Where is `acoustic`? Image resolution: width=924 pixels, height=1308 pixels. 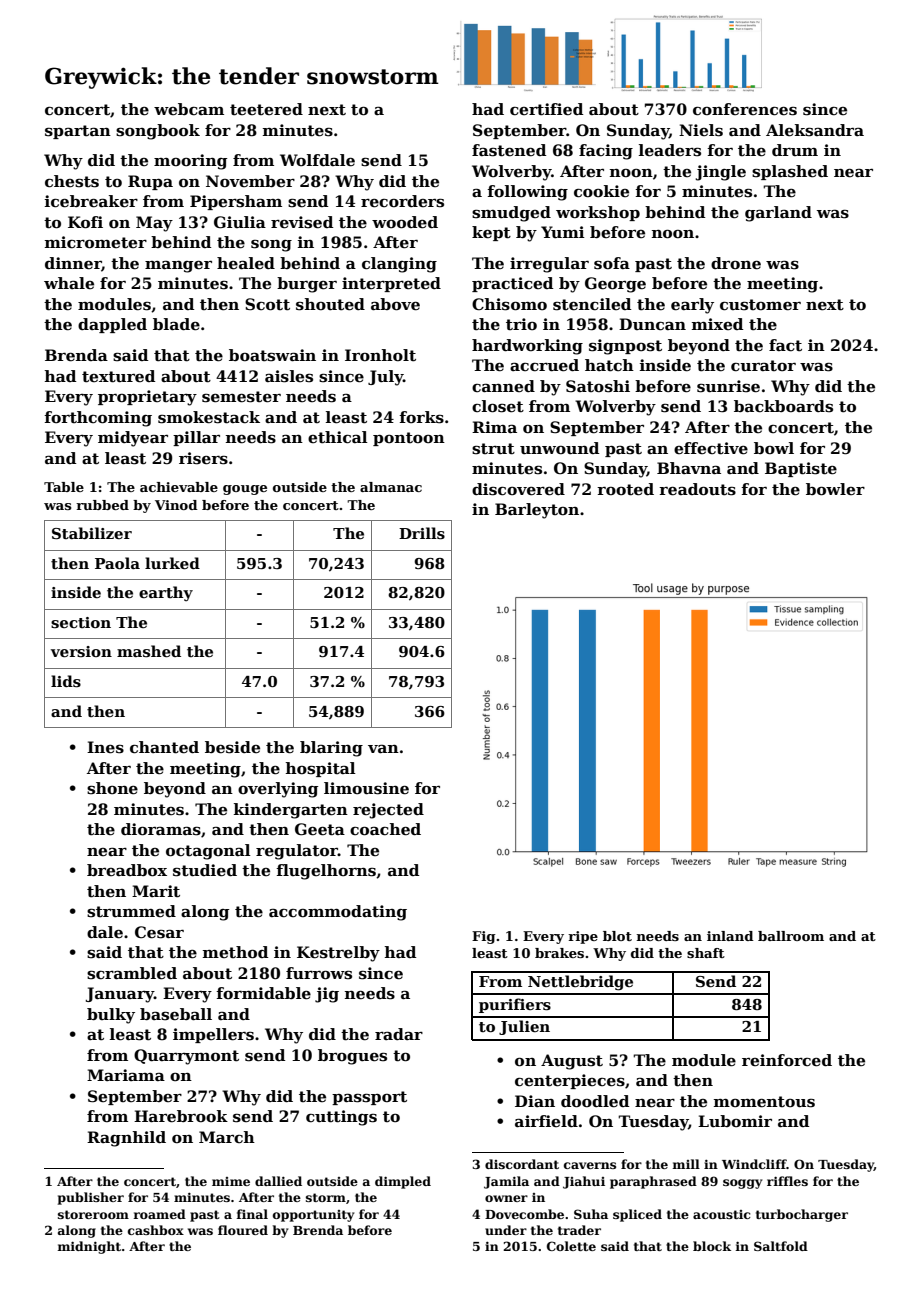
acoustic is located at coordinates (721, 1214).
